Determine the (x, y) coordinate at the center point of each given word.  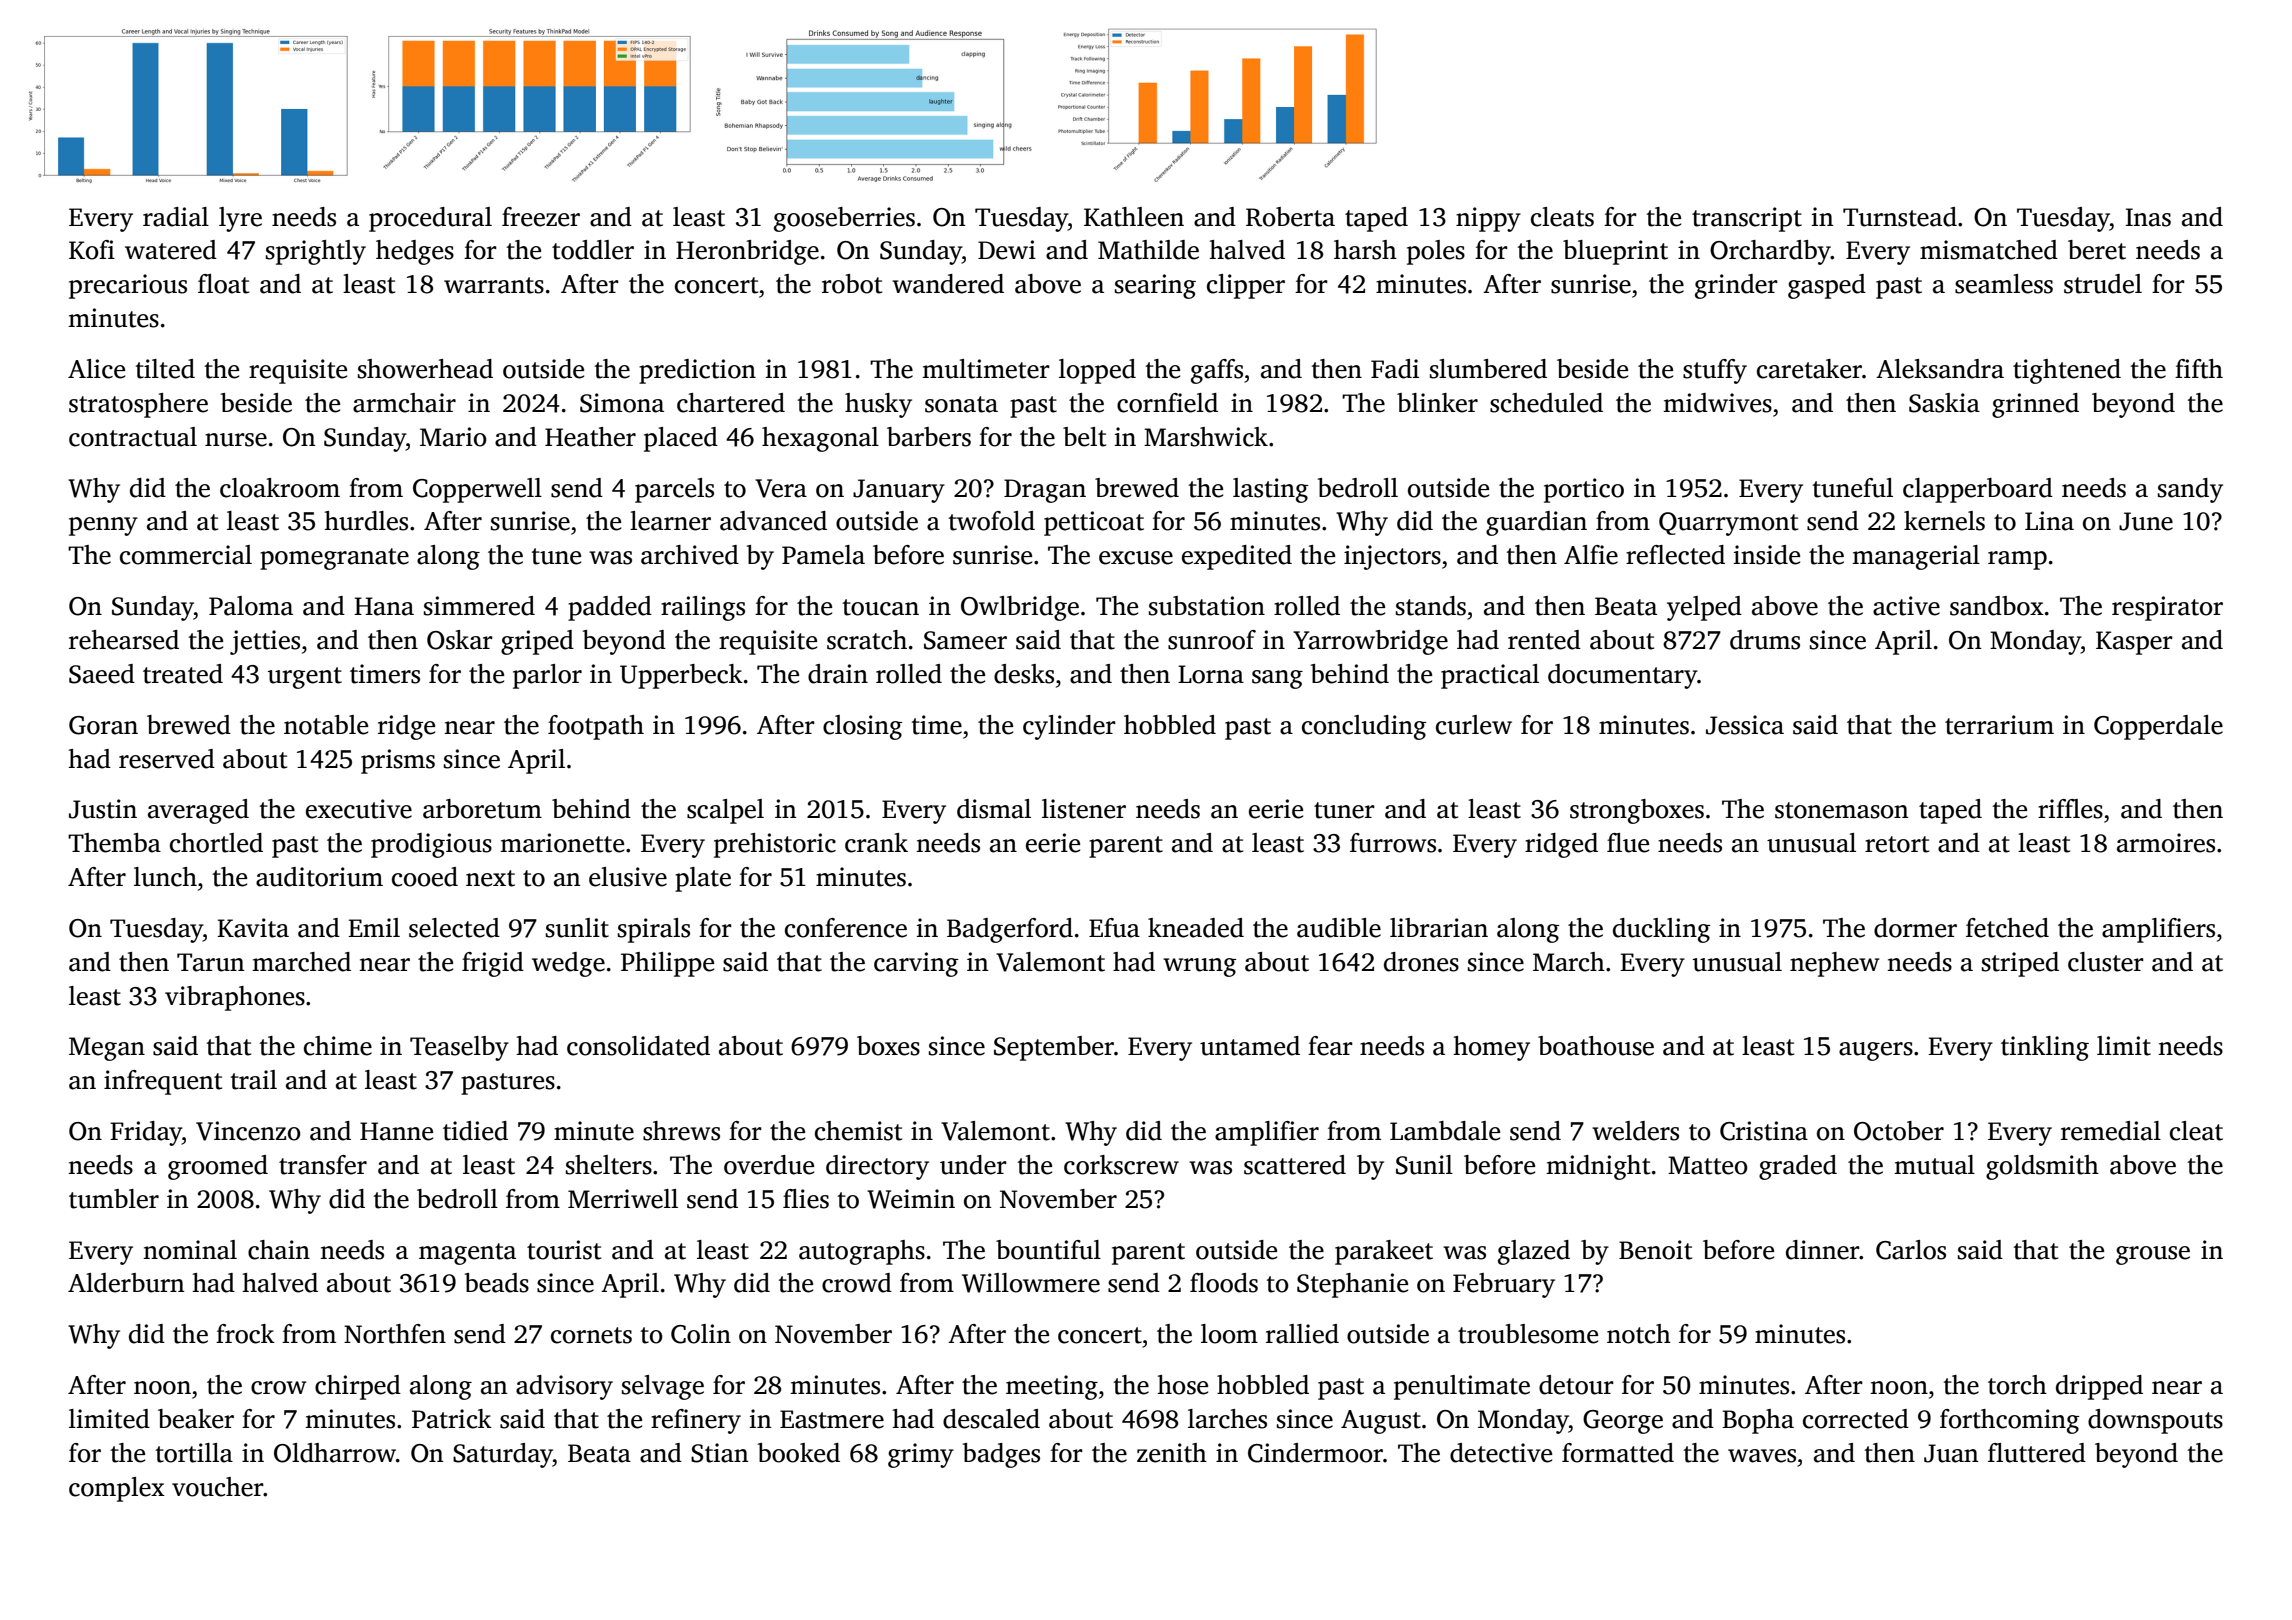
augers (1876, 1051)
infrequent (163, 1082)
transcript (1747, 219)
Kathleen (1134, 217)
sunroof (1212, 640)
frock (245, 1334)
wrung (1199, 967)
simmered (479, 606)
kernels (1944, 521)
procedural (430, 219)
